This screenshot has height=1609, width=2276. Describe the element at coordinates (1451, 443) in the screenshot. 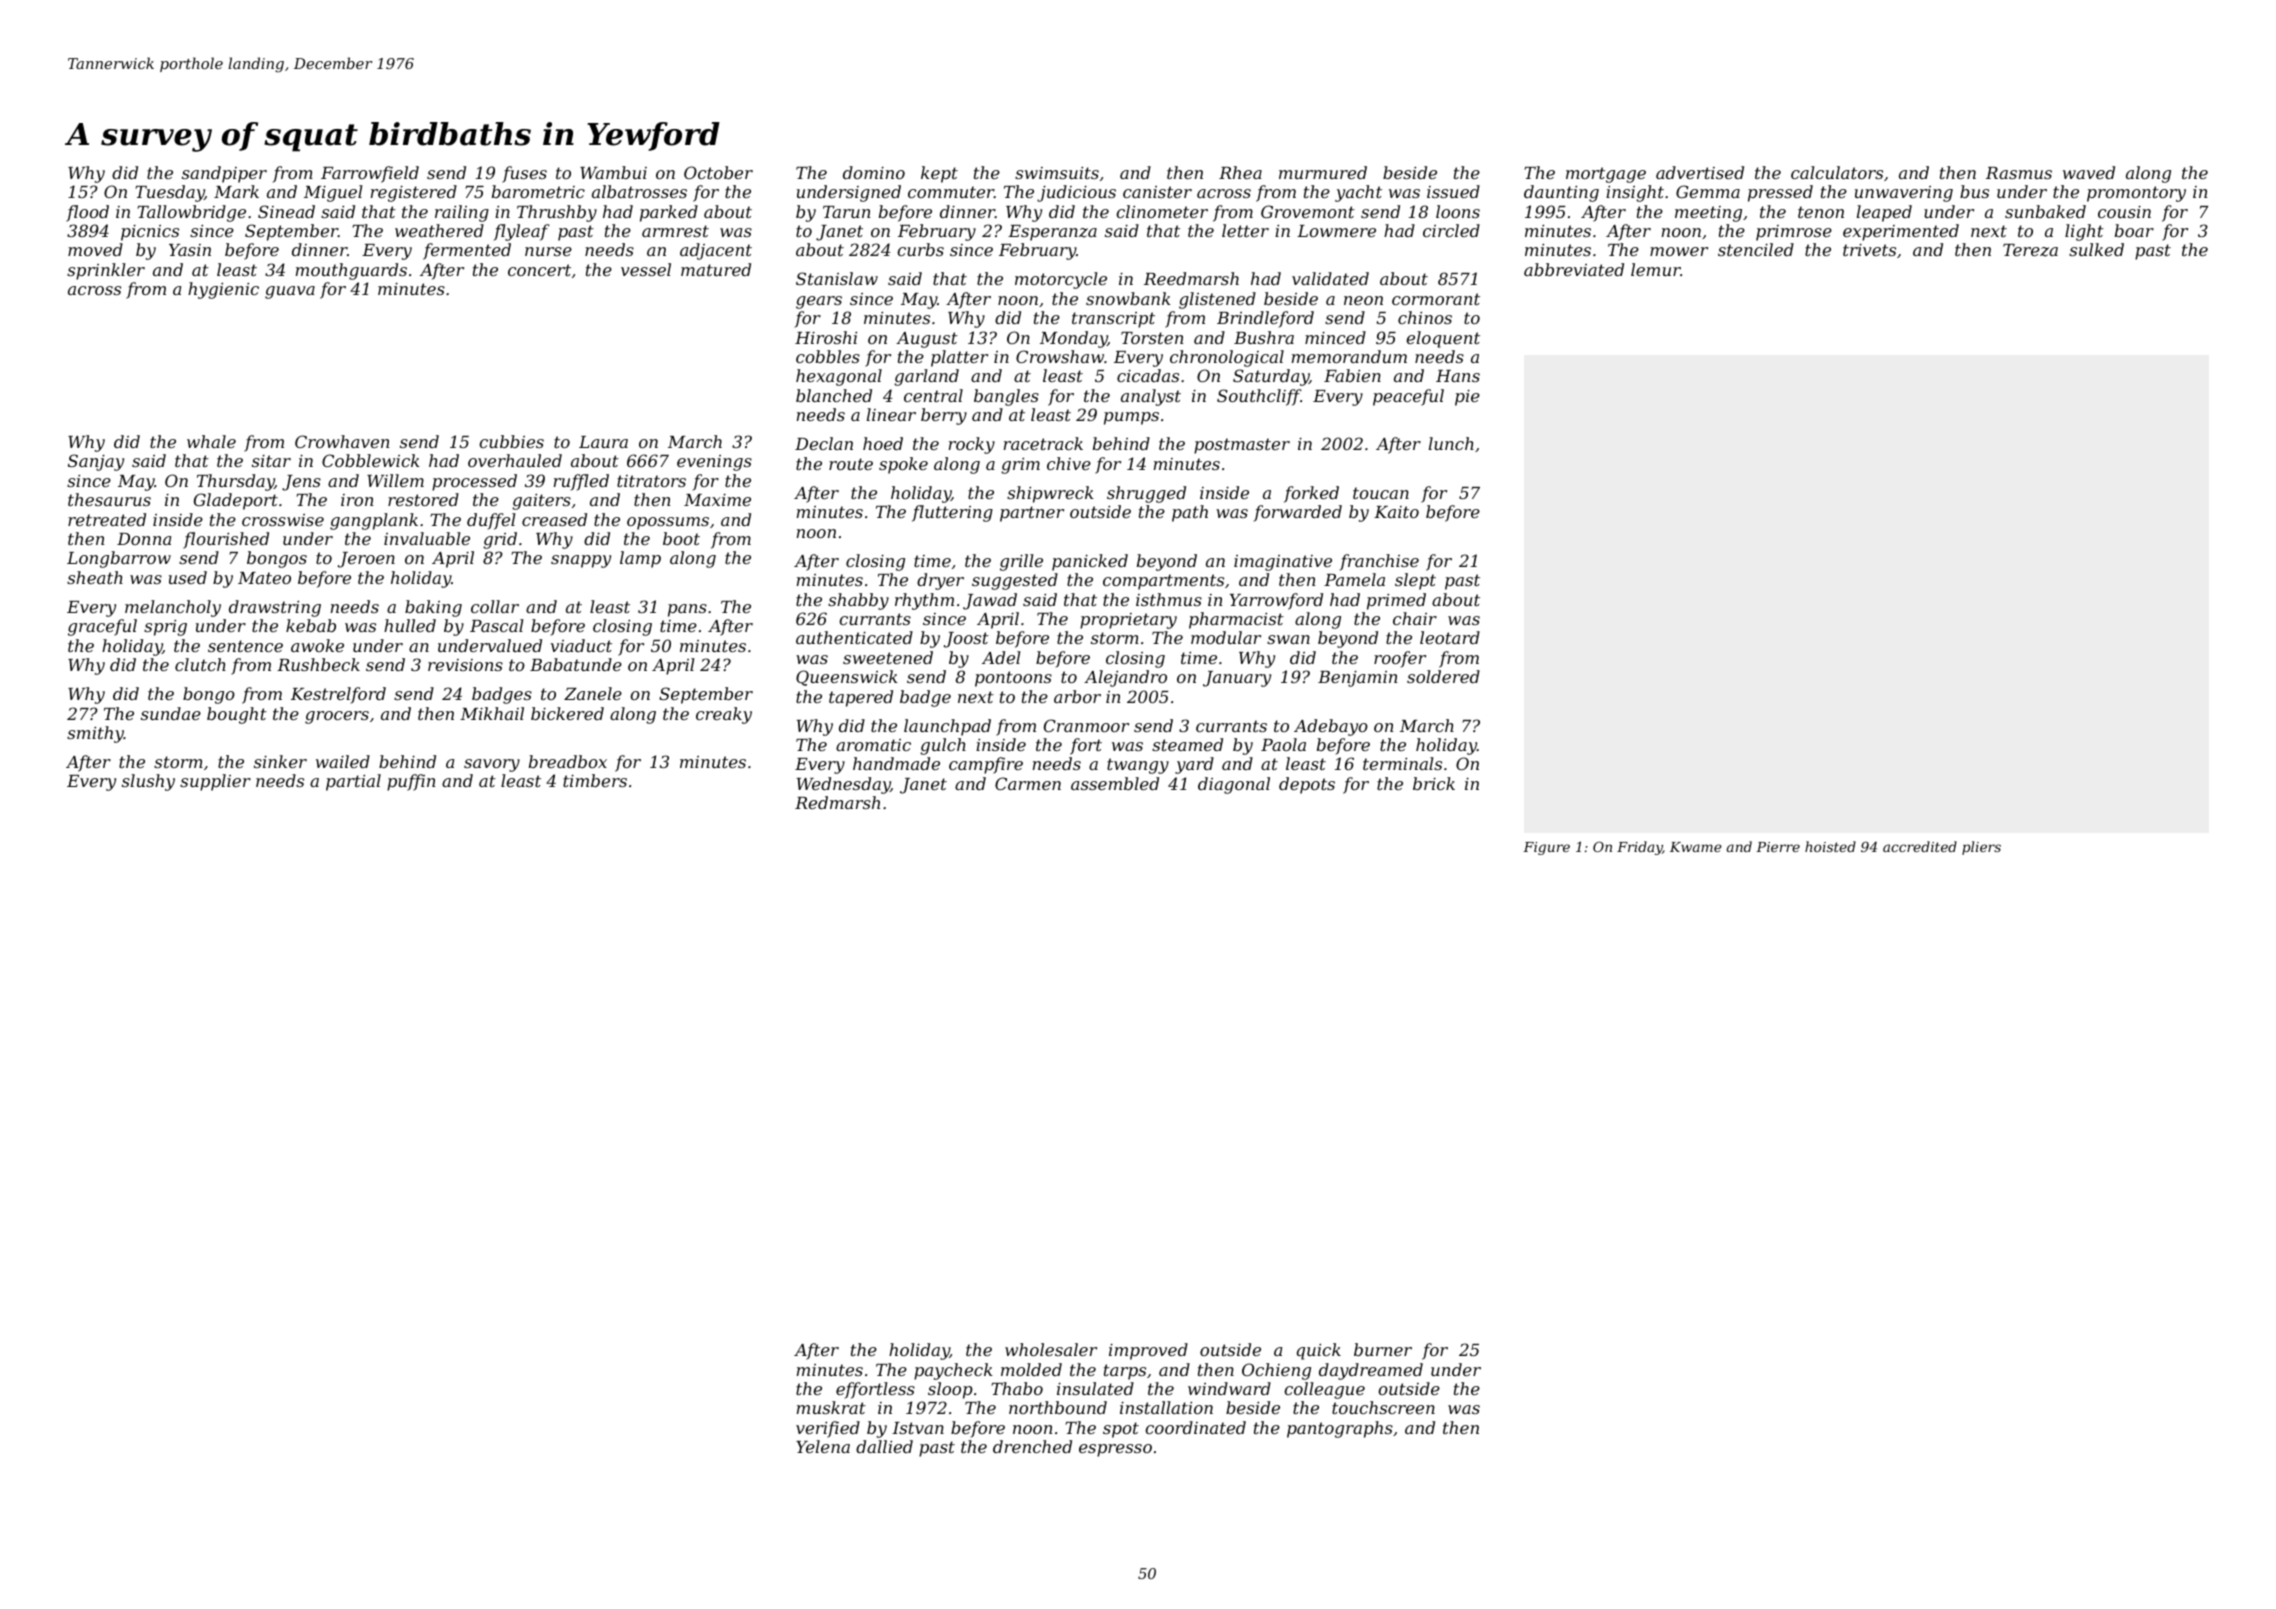

I see `lunch` at that location.
